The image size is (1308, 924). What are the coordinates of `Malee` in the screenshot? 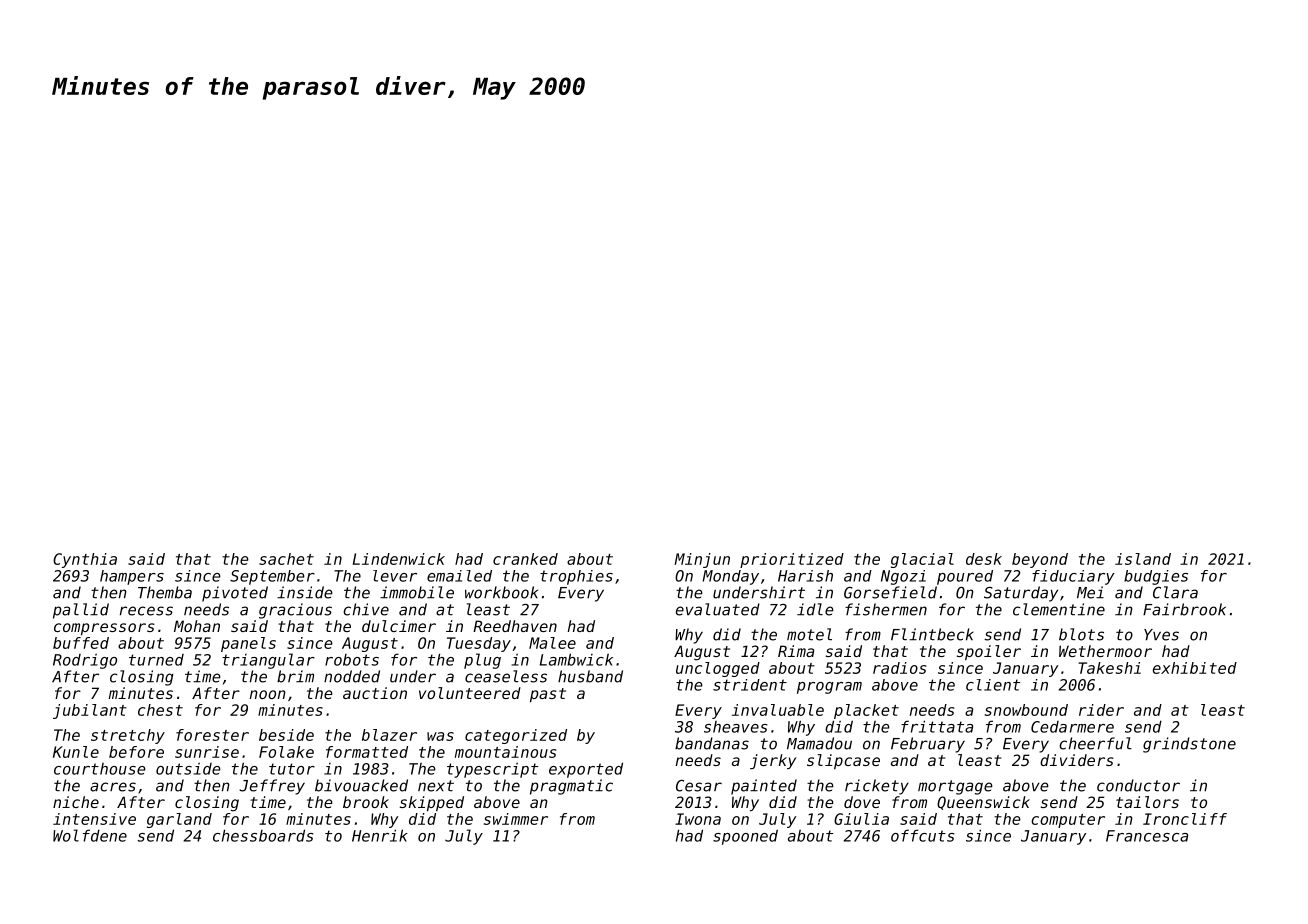 It's located at (552, 643).
